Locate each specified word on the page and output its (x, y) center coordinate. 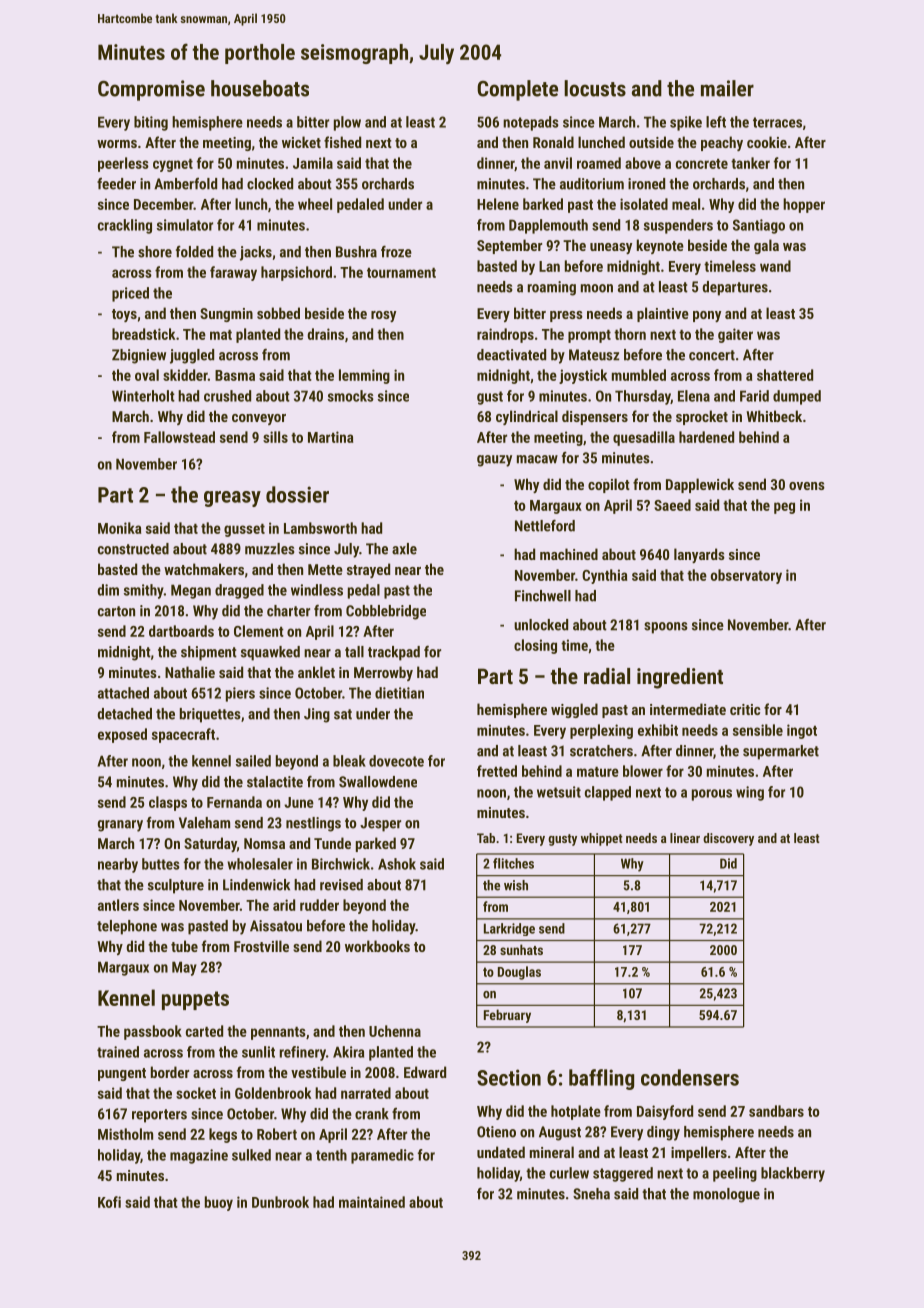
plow (347, 123)
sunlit (258, 1052)
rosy (383, 316)
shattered (785, 375)
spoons (666, 628)
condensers (690, 1077)
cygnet (173, 165)
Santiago (759, 226)
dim (108, 590)
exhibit (658, 730)
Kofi (109, 1202)
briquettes (210, 715)
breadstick (143, 334)
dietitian (399, 693)
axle (404, 549)
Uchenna (395, 1031)
